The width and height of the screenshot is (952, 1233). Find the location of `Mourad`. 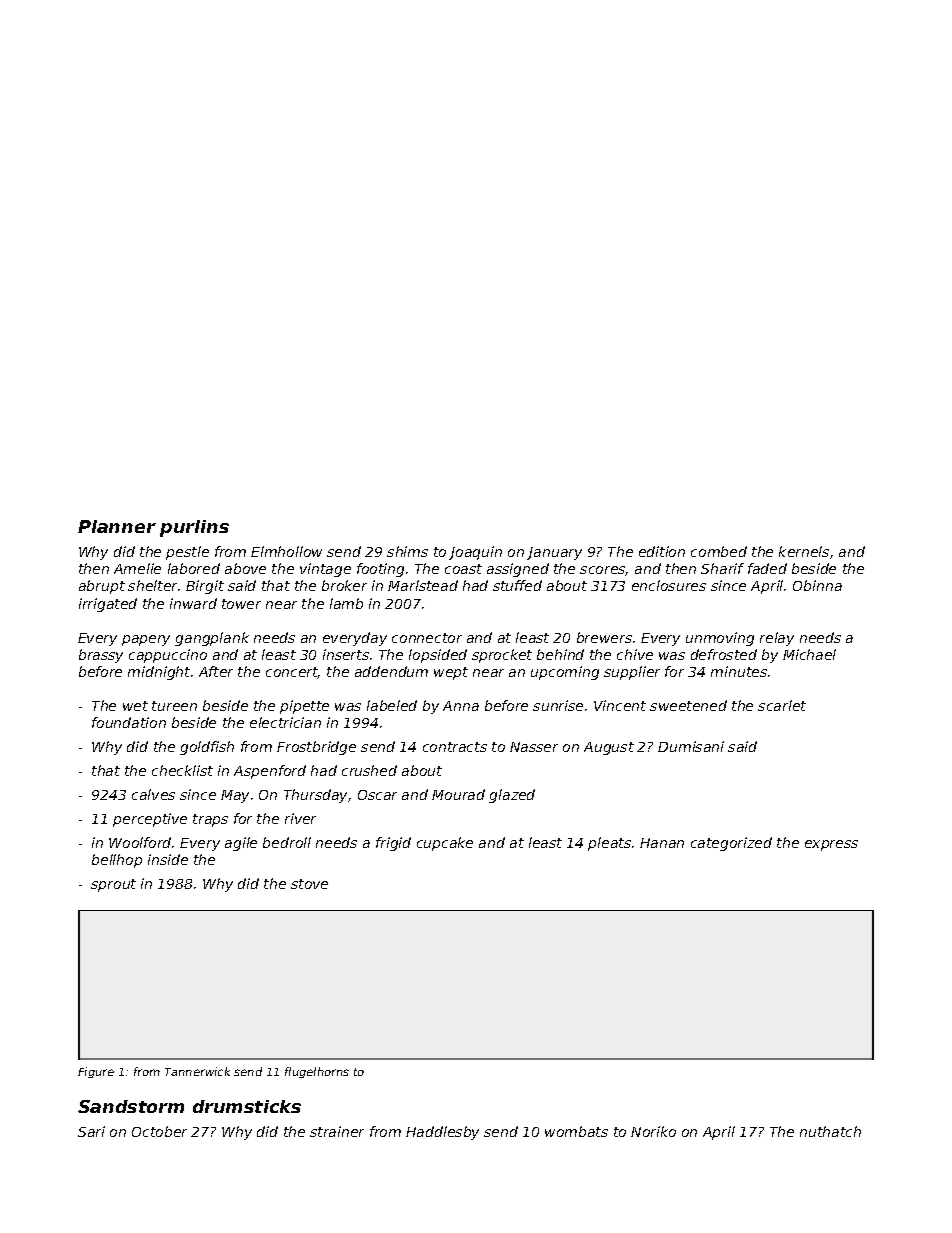

Mourad is located at coordinates (458, 794).
